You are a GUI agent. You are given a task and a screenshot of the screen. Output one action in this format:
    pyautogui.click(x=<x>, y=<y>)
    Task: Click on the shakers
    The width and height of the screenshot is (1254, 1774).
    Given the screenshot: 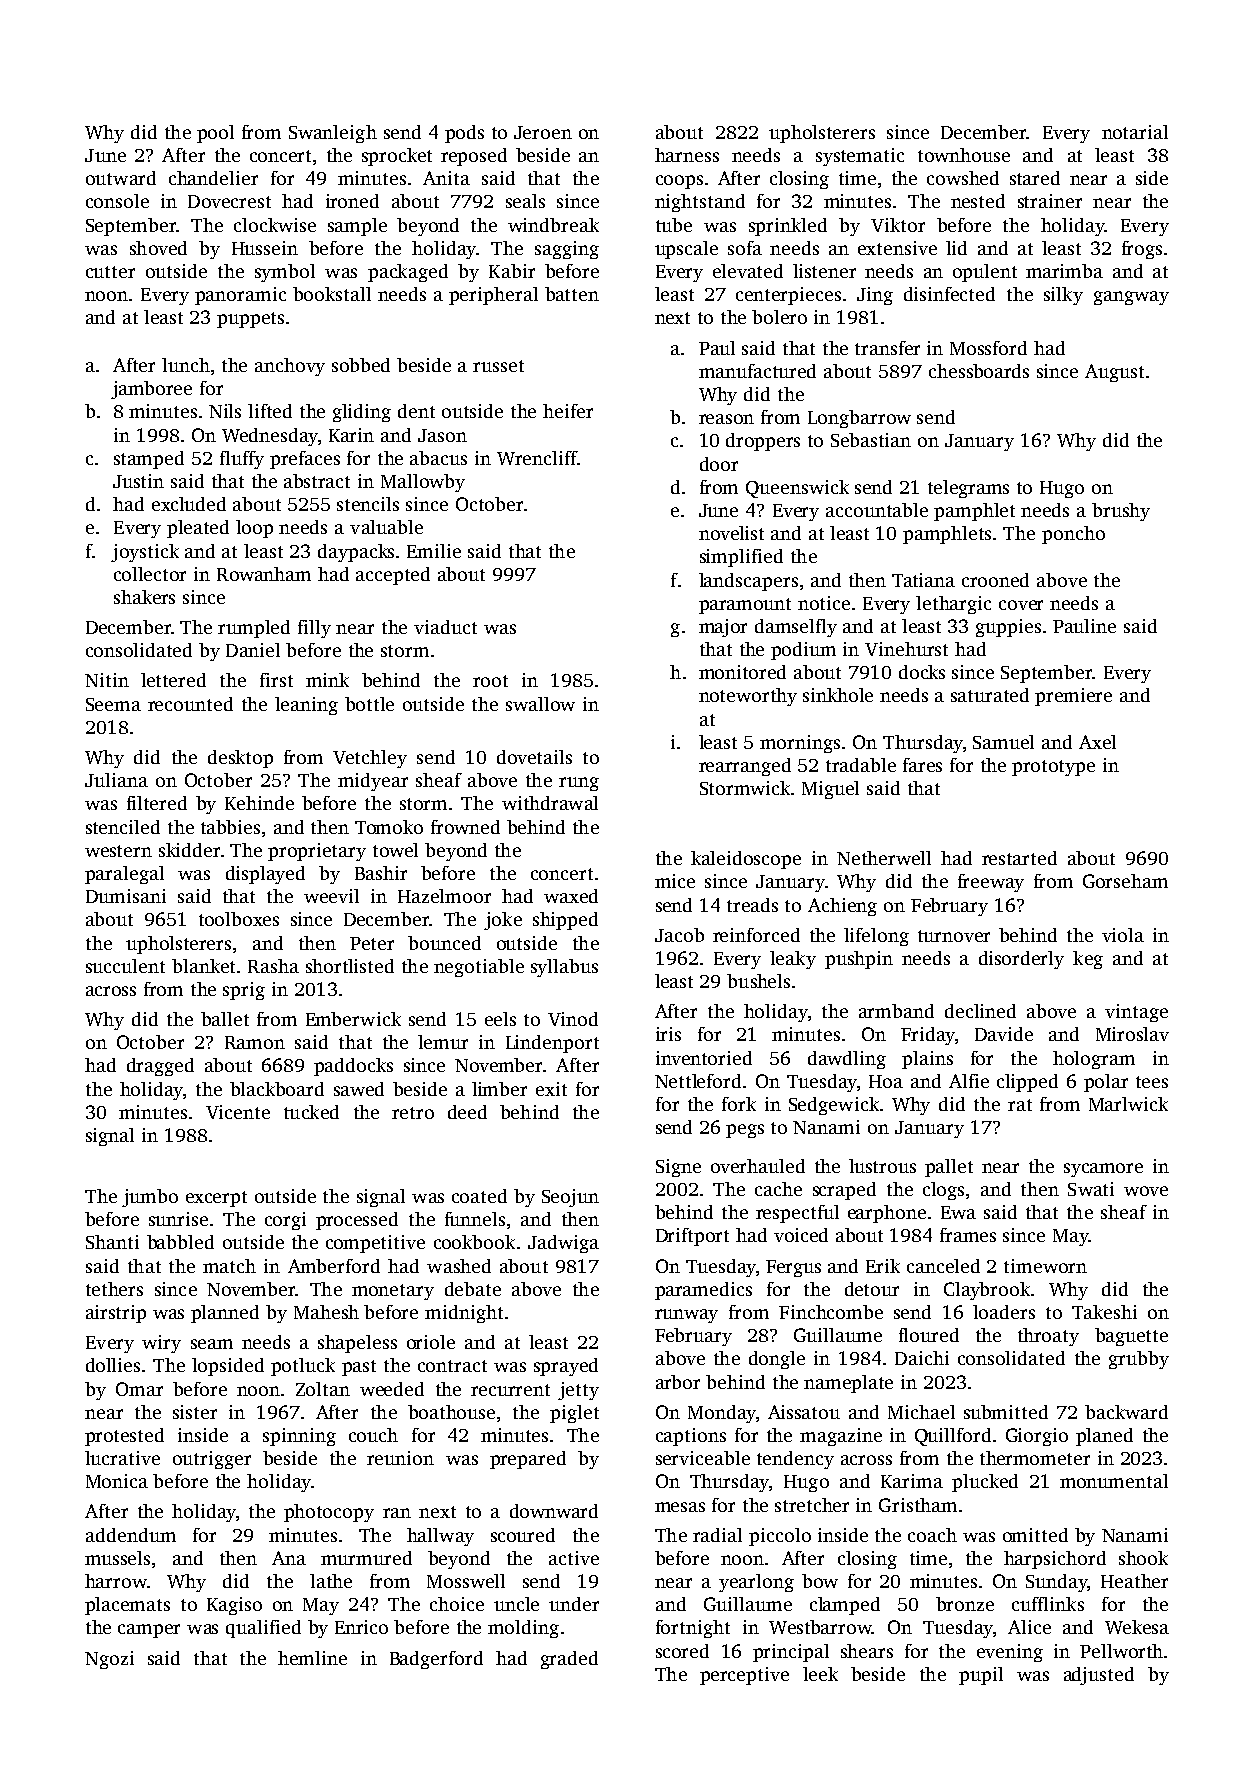 What is the action you would take?
    pyautogui.click(x=144, y=597)
